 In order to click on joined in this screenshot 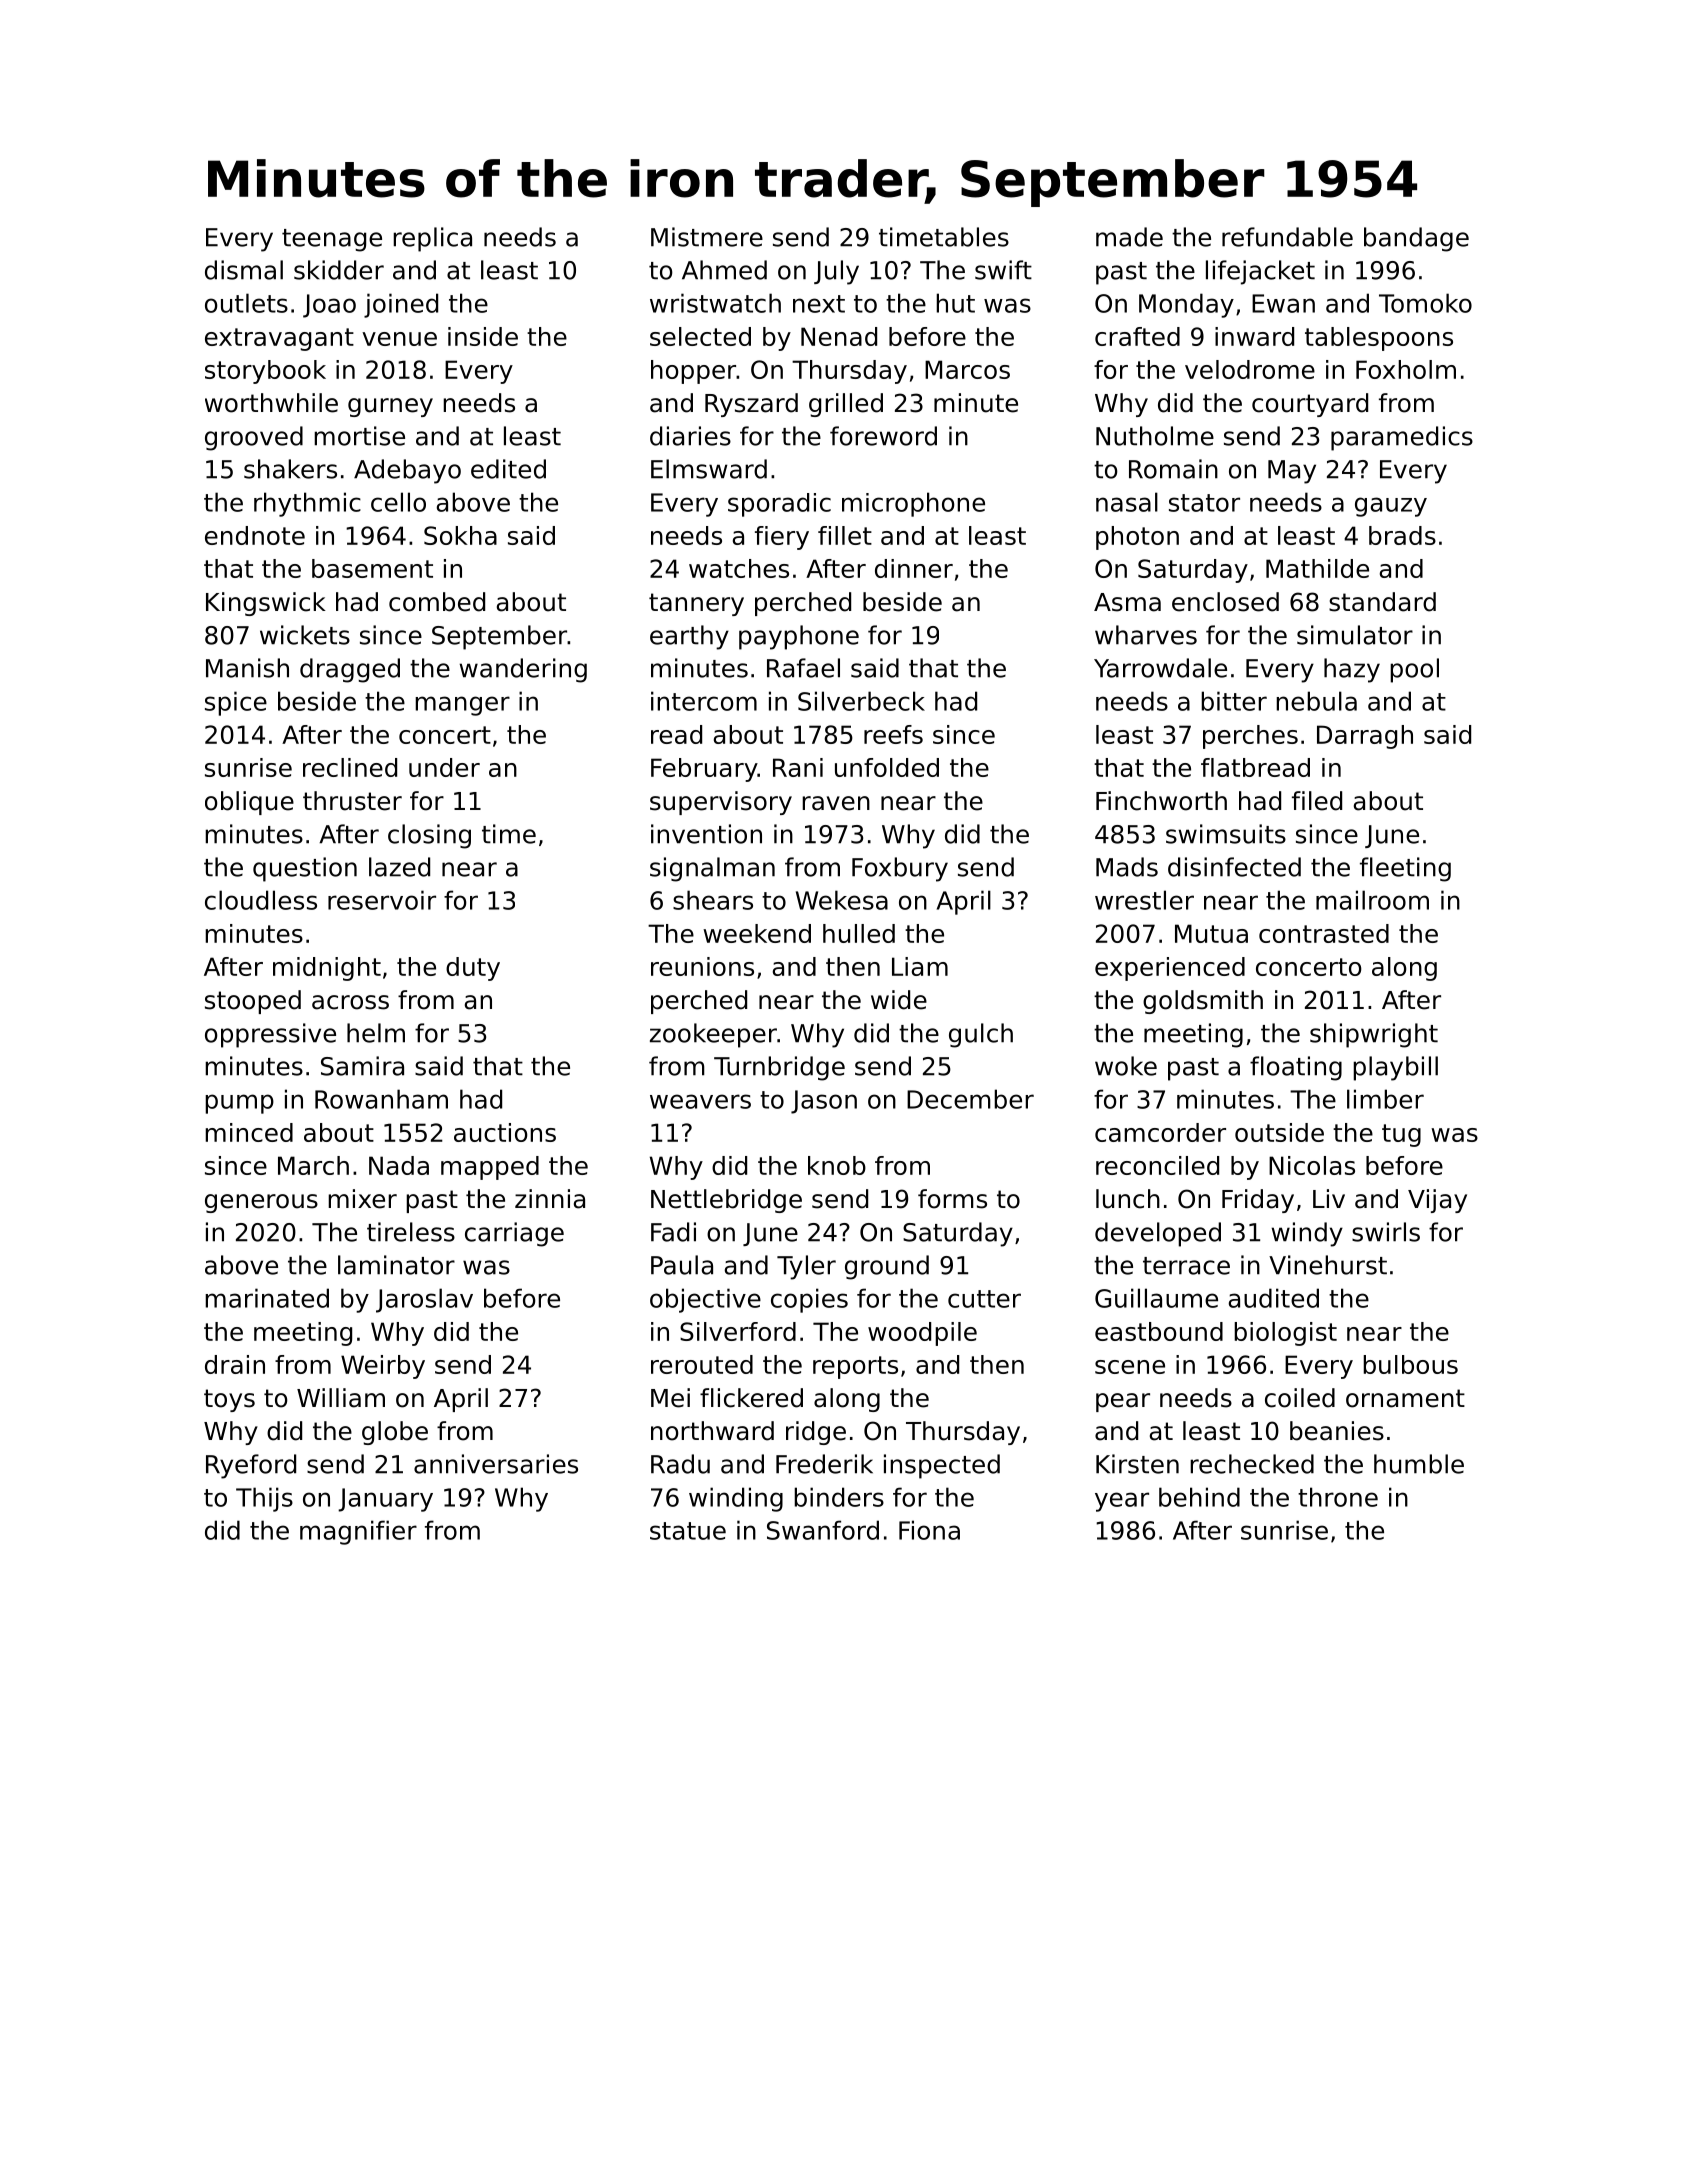, I will do `click(401, 305)`.
